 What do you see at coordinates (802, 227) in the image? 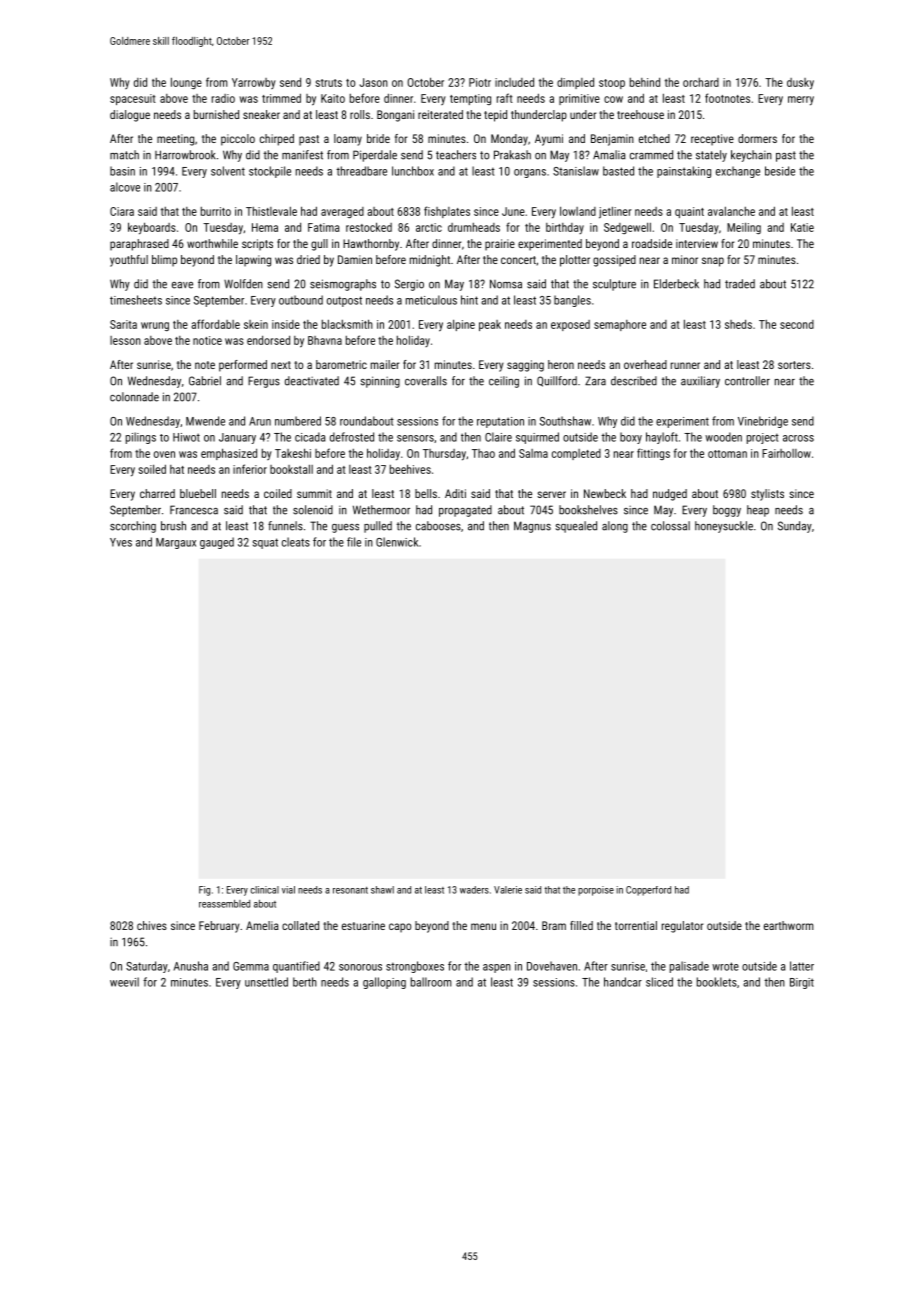
I see `Katie` at bounding box center [802, 227].
